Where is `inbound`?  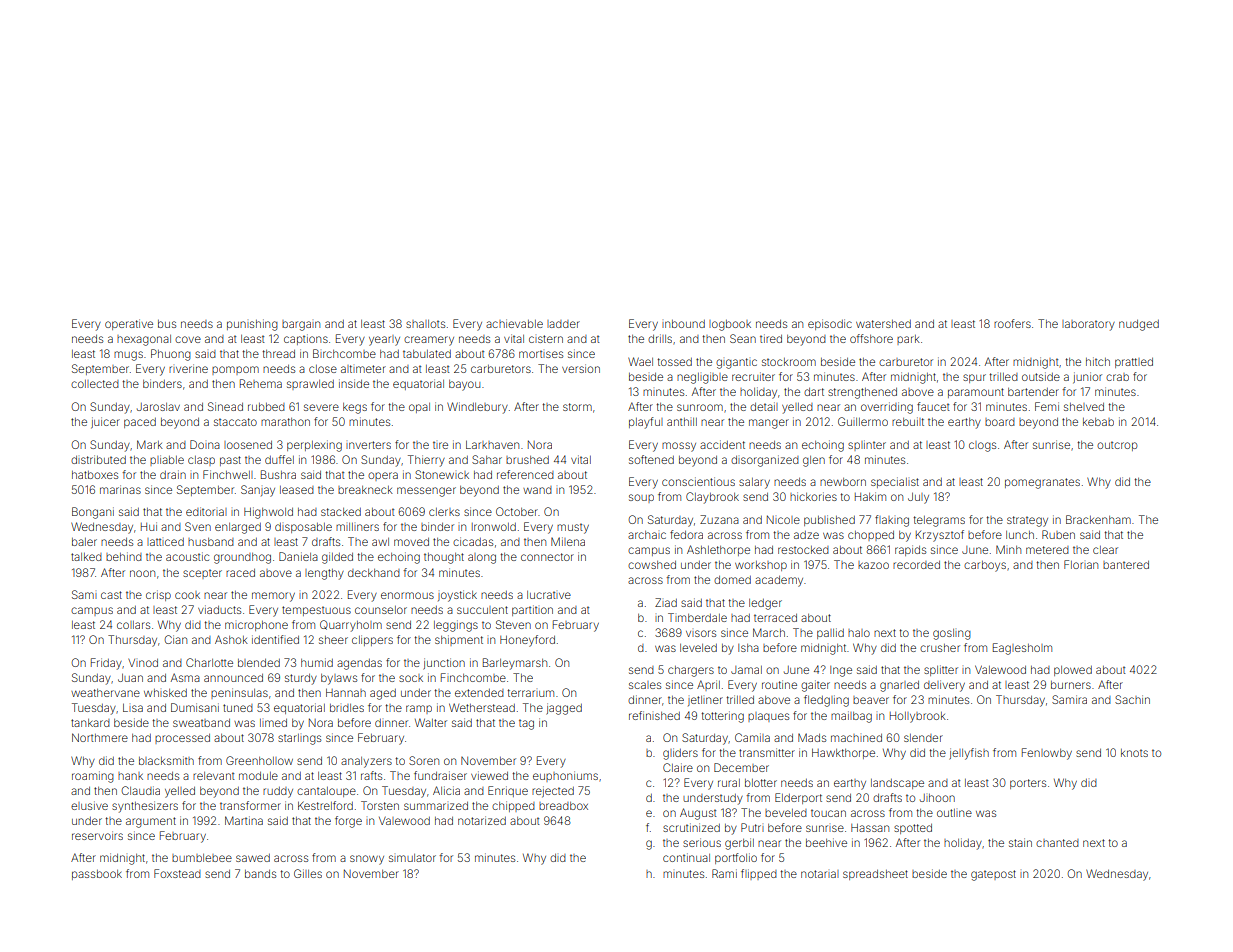
inbound is located at coordinates (683, 324).
